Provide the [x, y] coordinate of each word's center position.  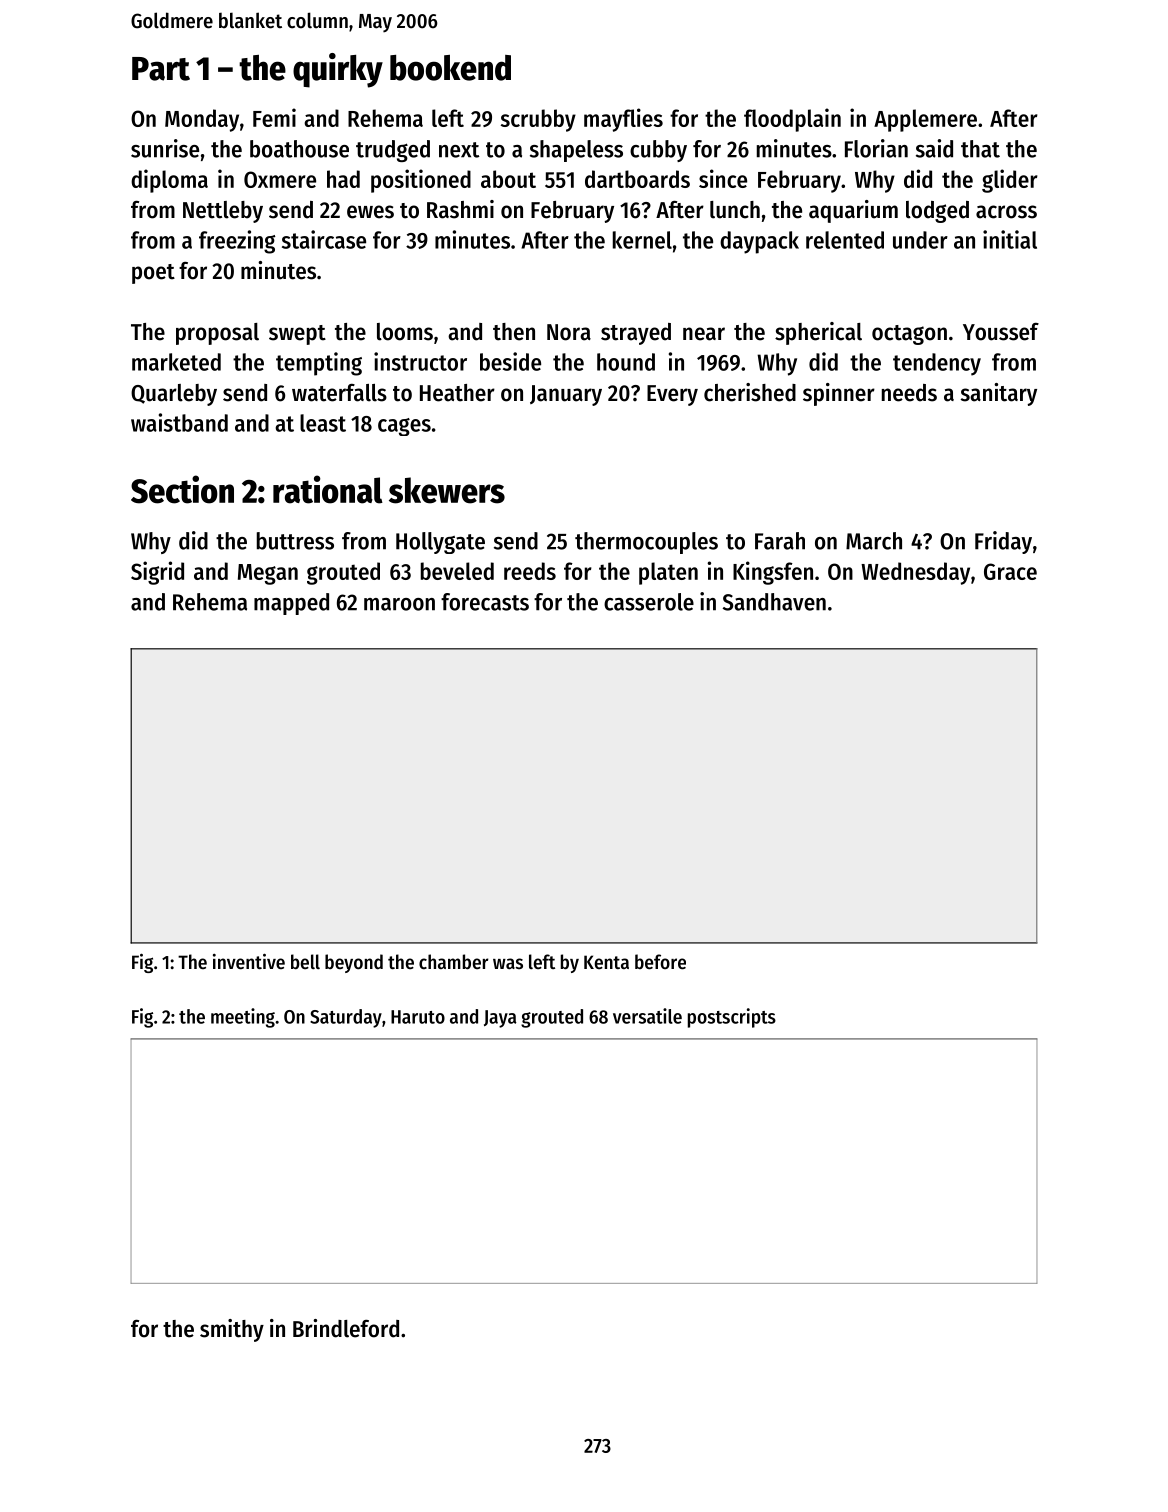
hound [626, 362]
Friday [1003, 542]
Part [161, 69]
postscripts [732, 1018]
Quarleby [174, 395]
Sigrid [157, 573]
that [980, 149]
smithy [232, 1330]
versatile [647, 1016]
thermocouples [646, 543]
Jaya [500, 1019]
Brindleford [346, 1328]
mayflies [623, 120]
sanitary [999, 394]
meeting [243, 1018]
